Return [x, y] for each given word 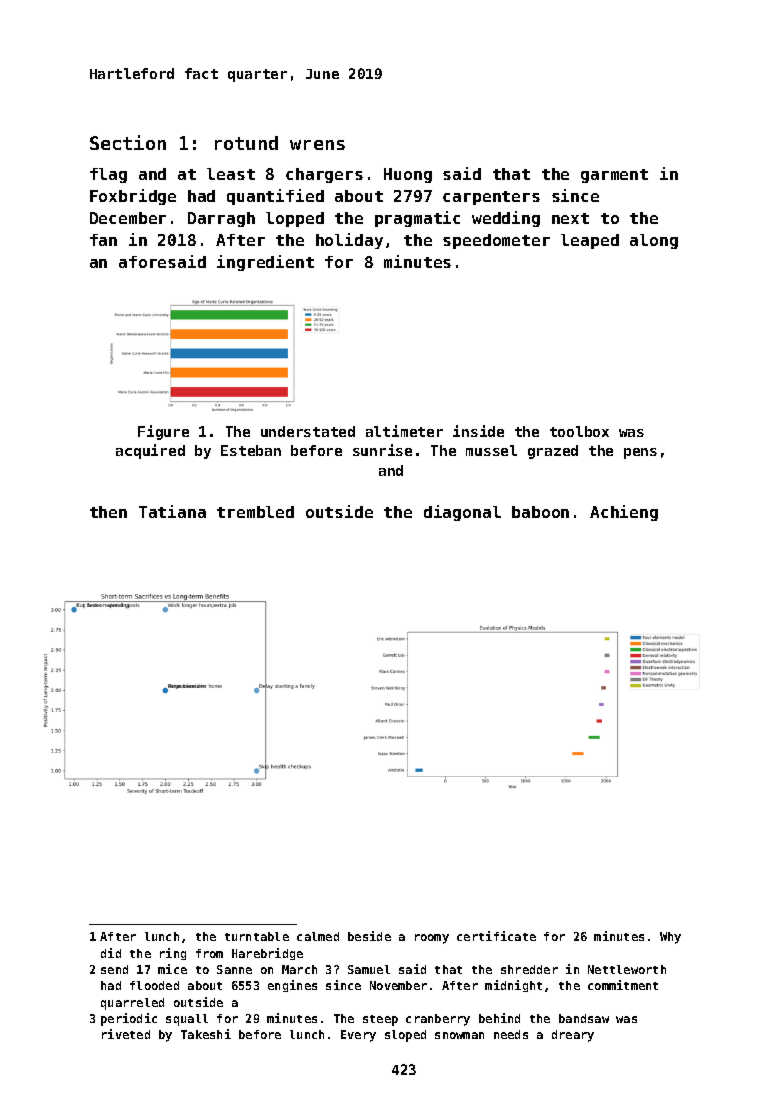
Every [358, 1036]
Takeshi [206, 1034]
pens [640, 453]
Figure [163, 432]
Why [670, 938]
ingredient [265, 263]
